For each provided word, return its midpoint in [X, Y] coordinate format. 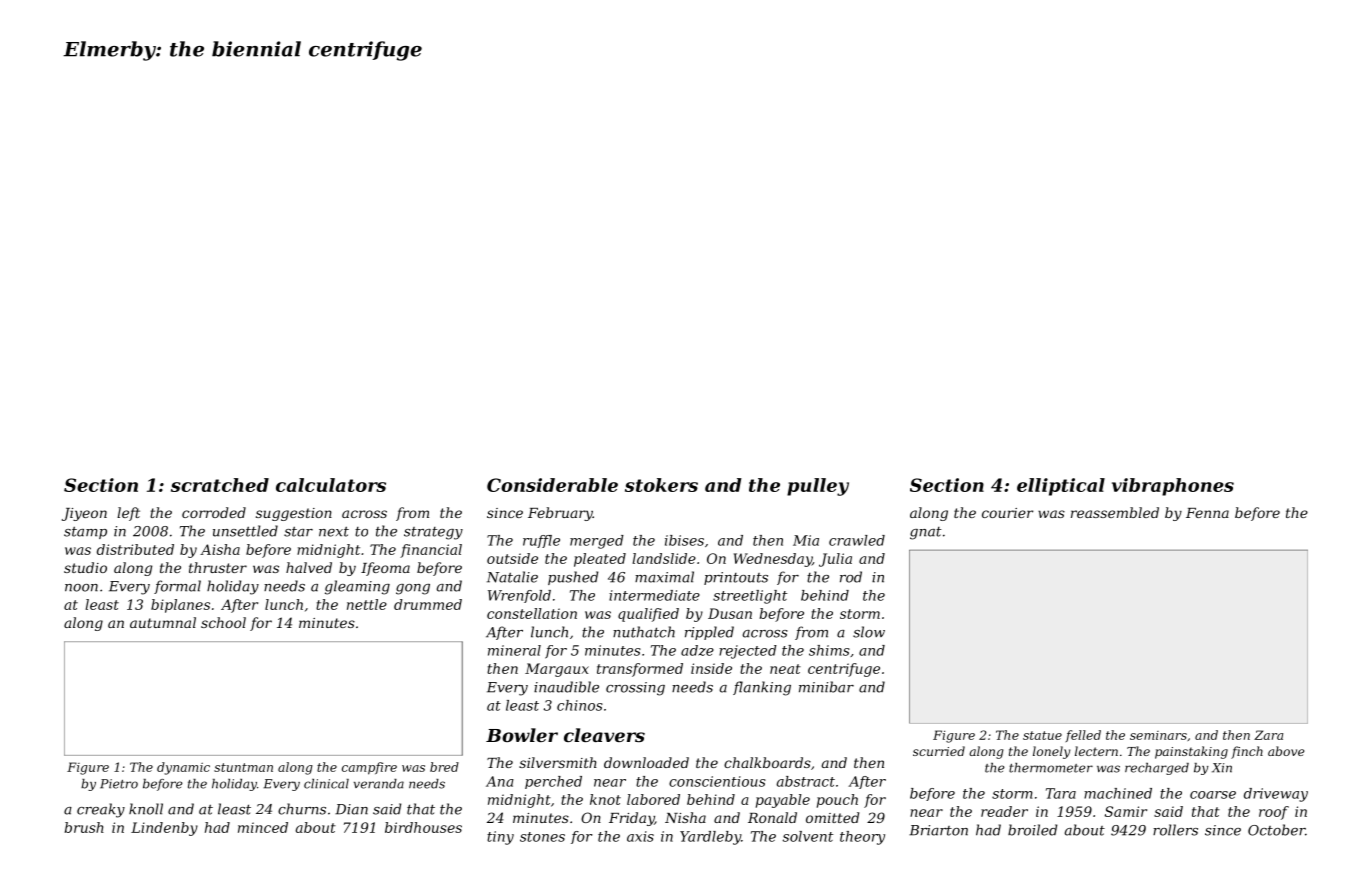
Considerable [552, 485]
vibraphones [1173, 487]
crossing [635, 689]
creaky [101, 810]
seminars [1158, 735]
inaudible [566, 687]
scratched [220, 485]
